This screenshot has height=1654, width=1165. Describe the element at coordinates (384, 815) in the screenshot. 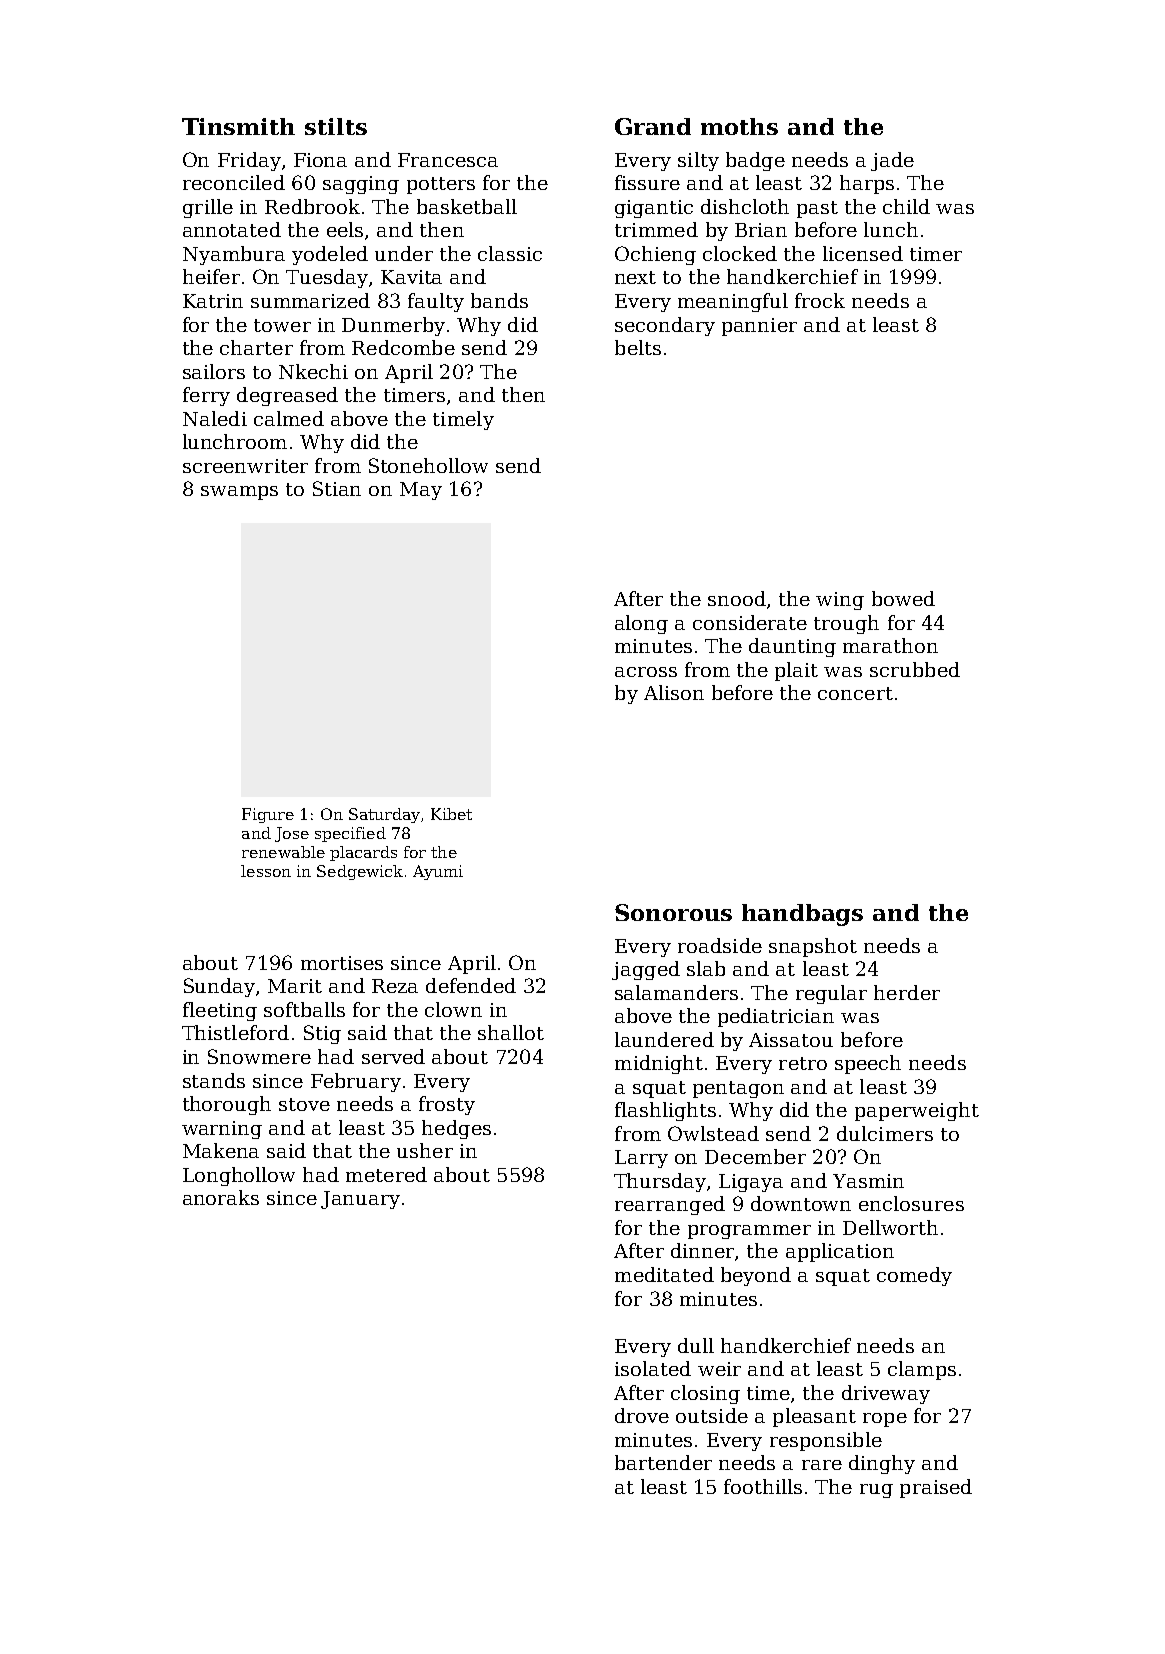

I see `Saturday` at that location.
